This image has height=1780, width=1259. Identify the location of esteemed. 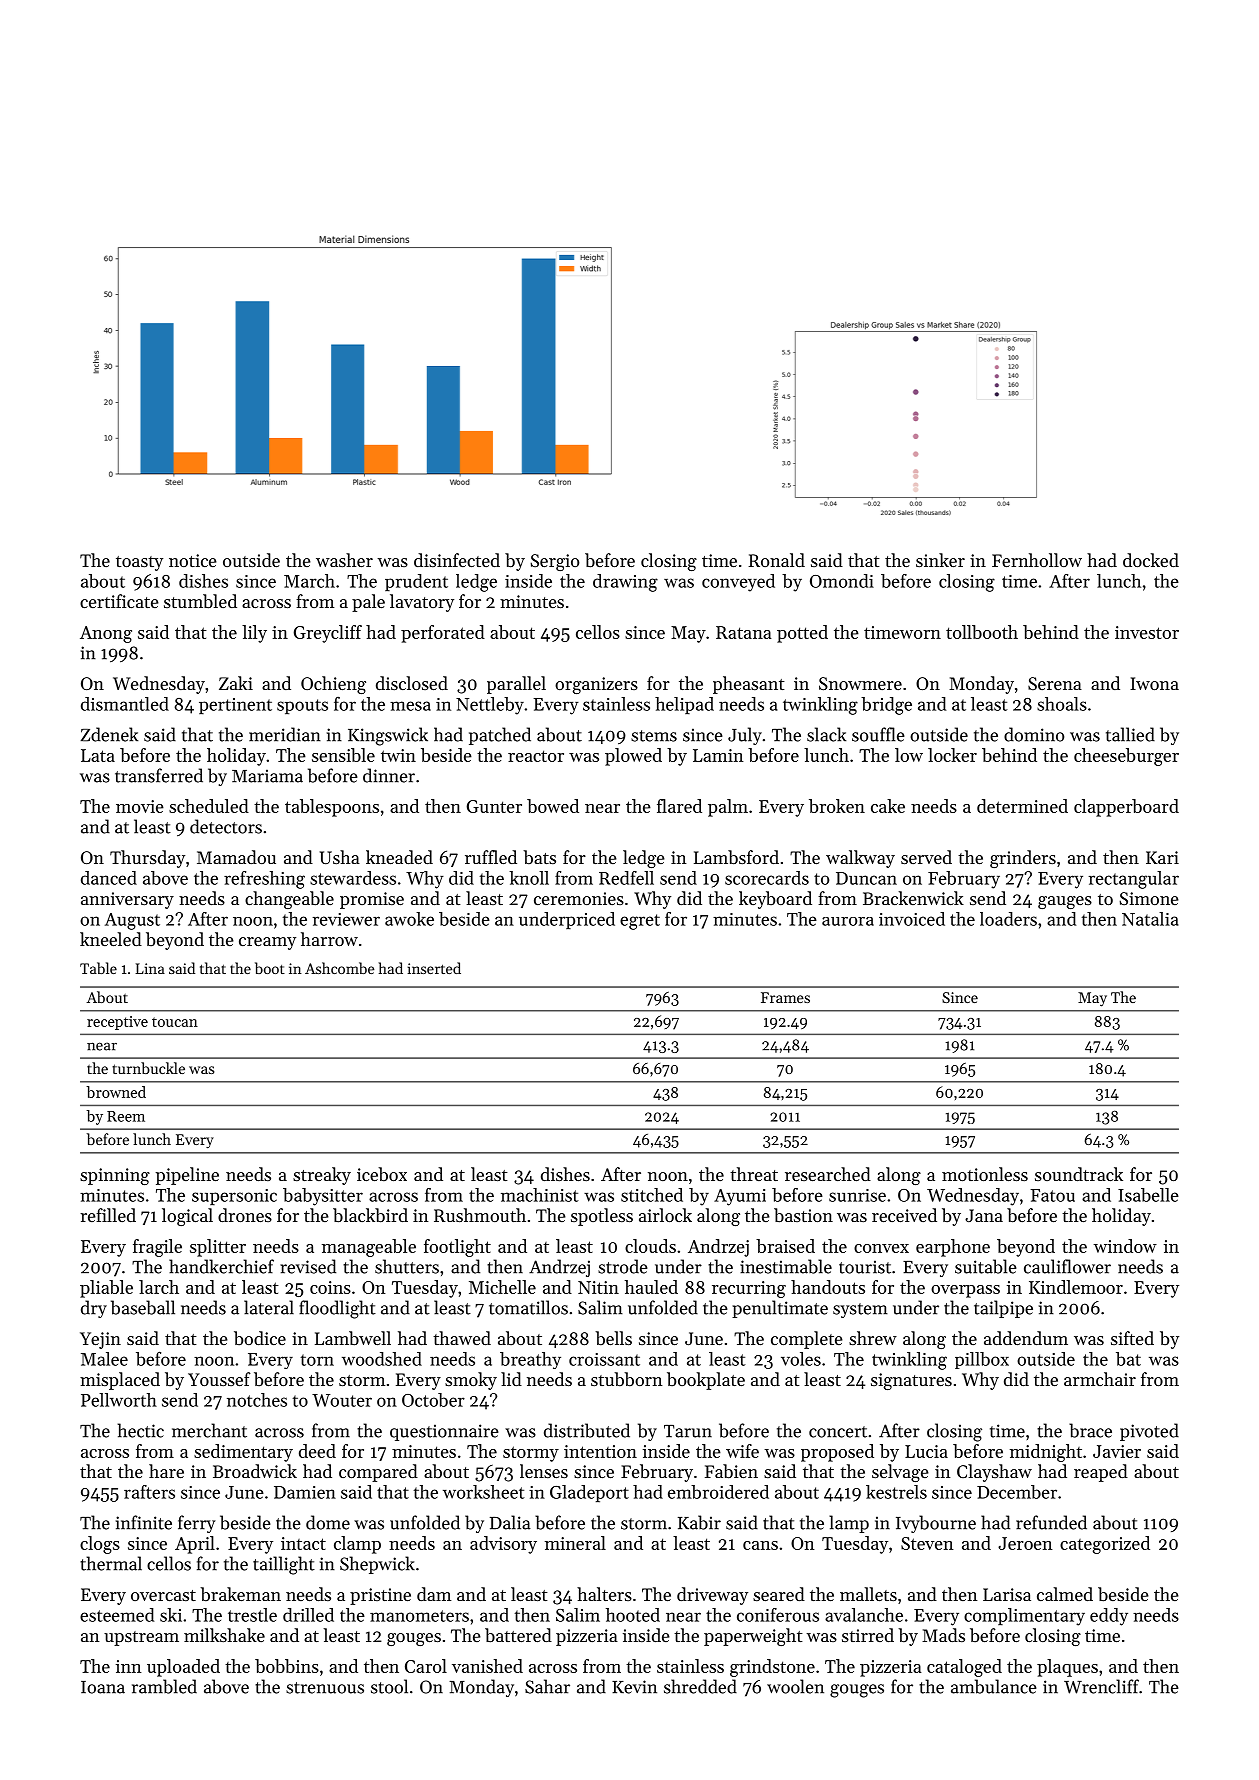
(117, 1615).
